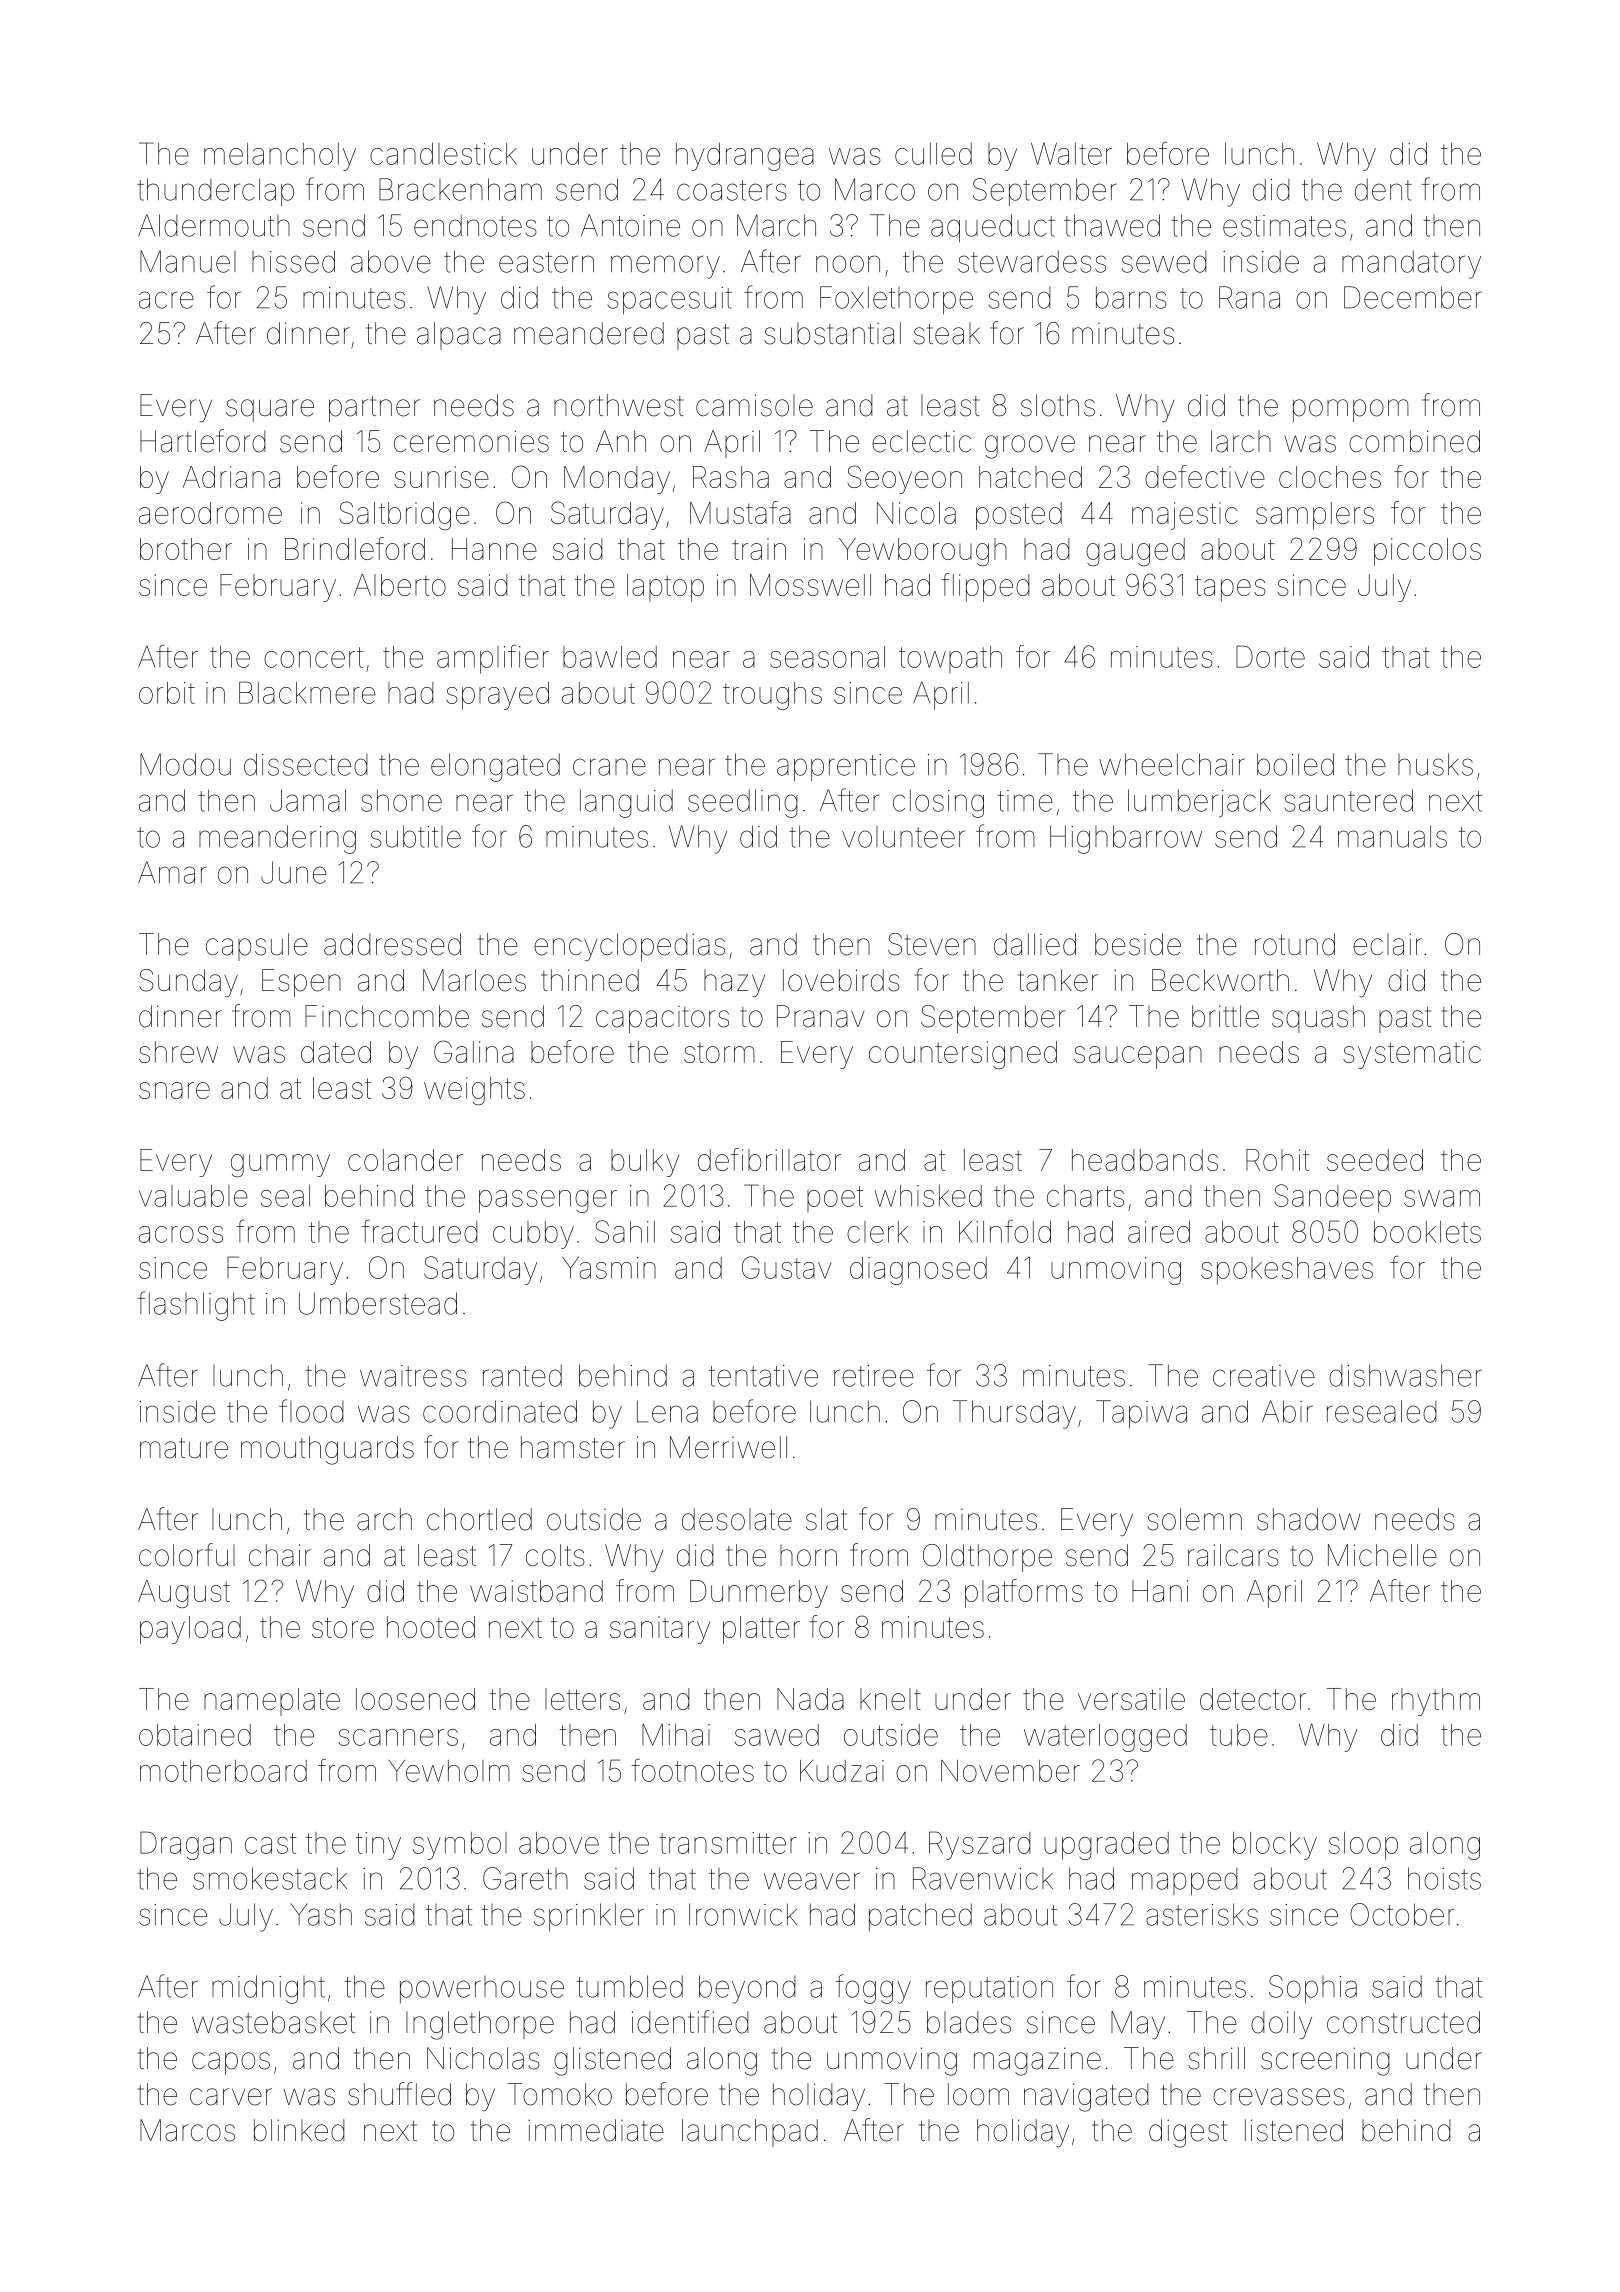 The image size is (1620, 2292). I want to click on estimates, so click(1284, 226).
